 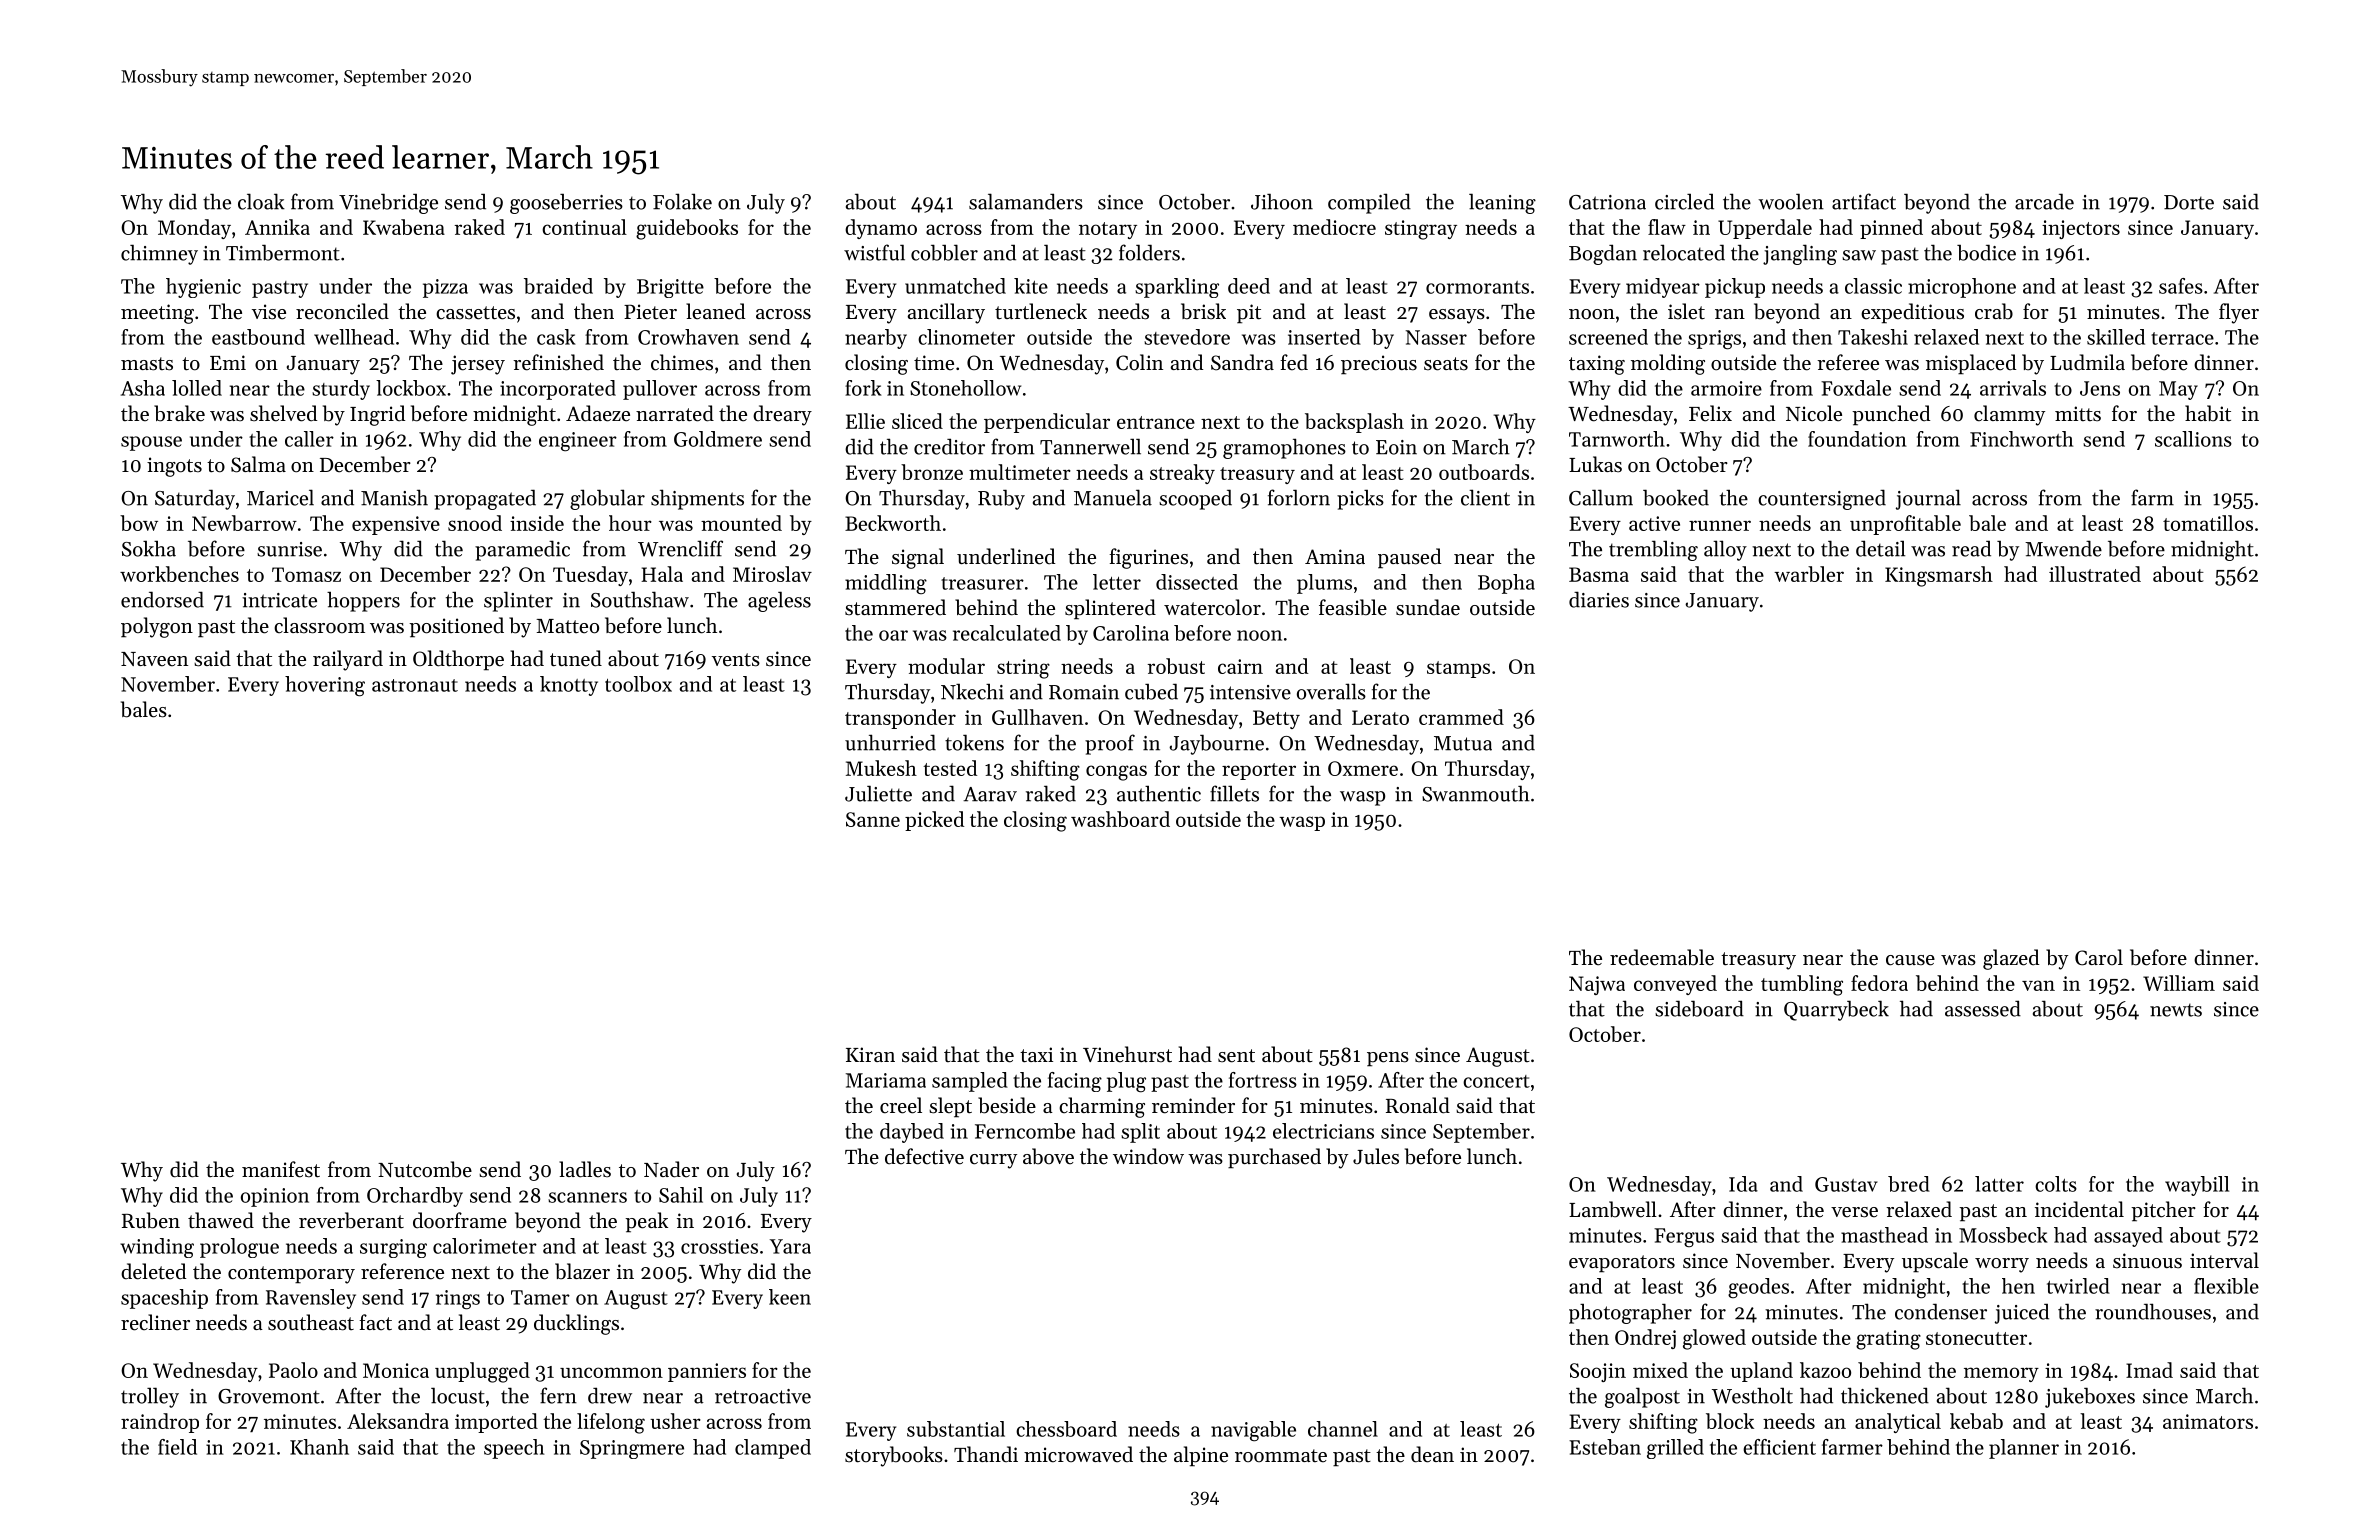 What do you see at coordinates (2189, 202) in the screenshot?
I see `Dorte` at bounding box center [2189, 202].
